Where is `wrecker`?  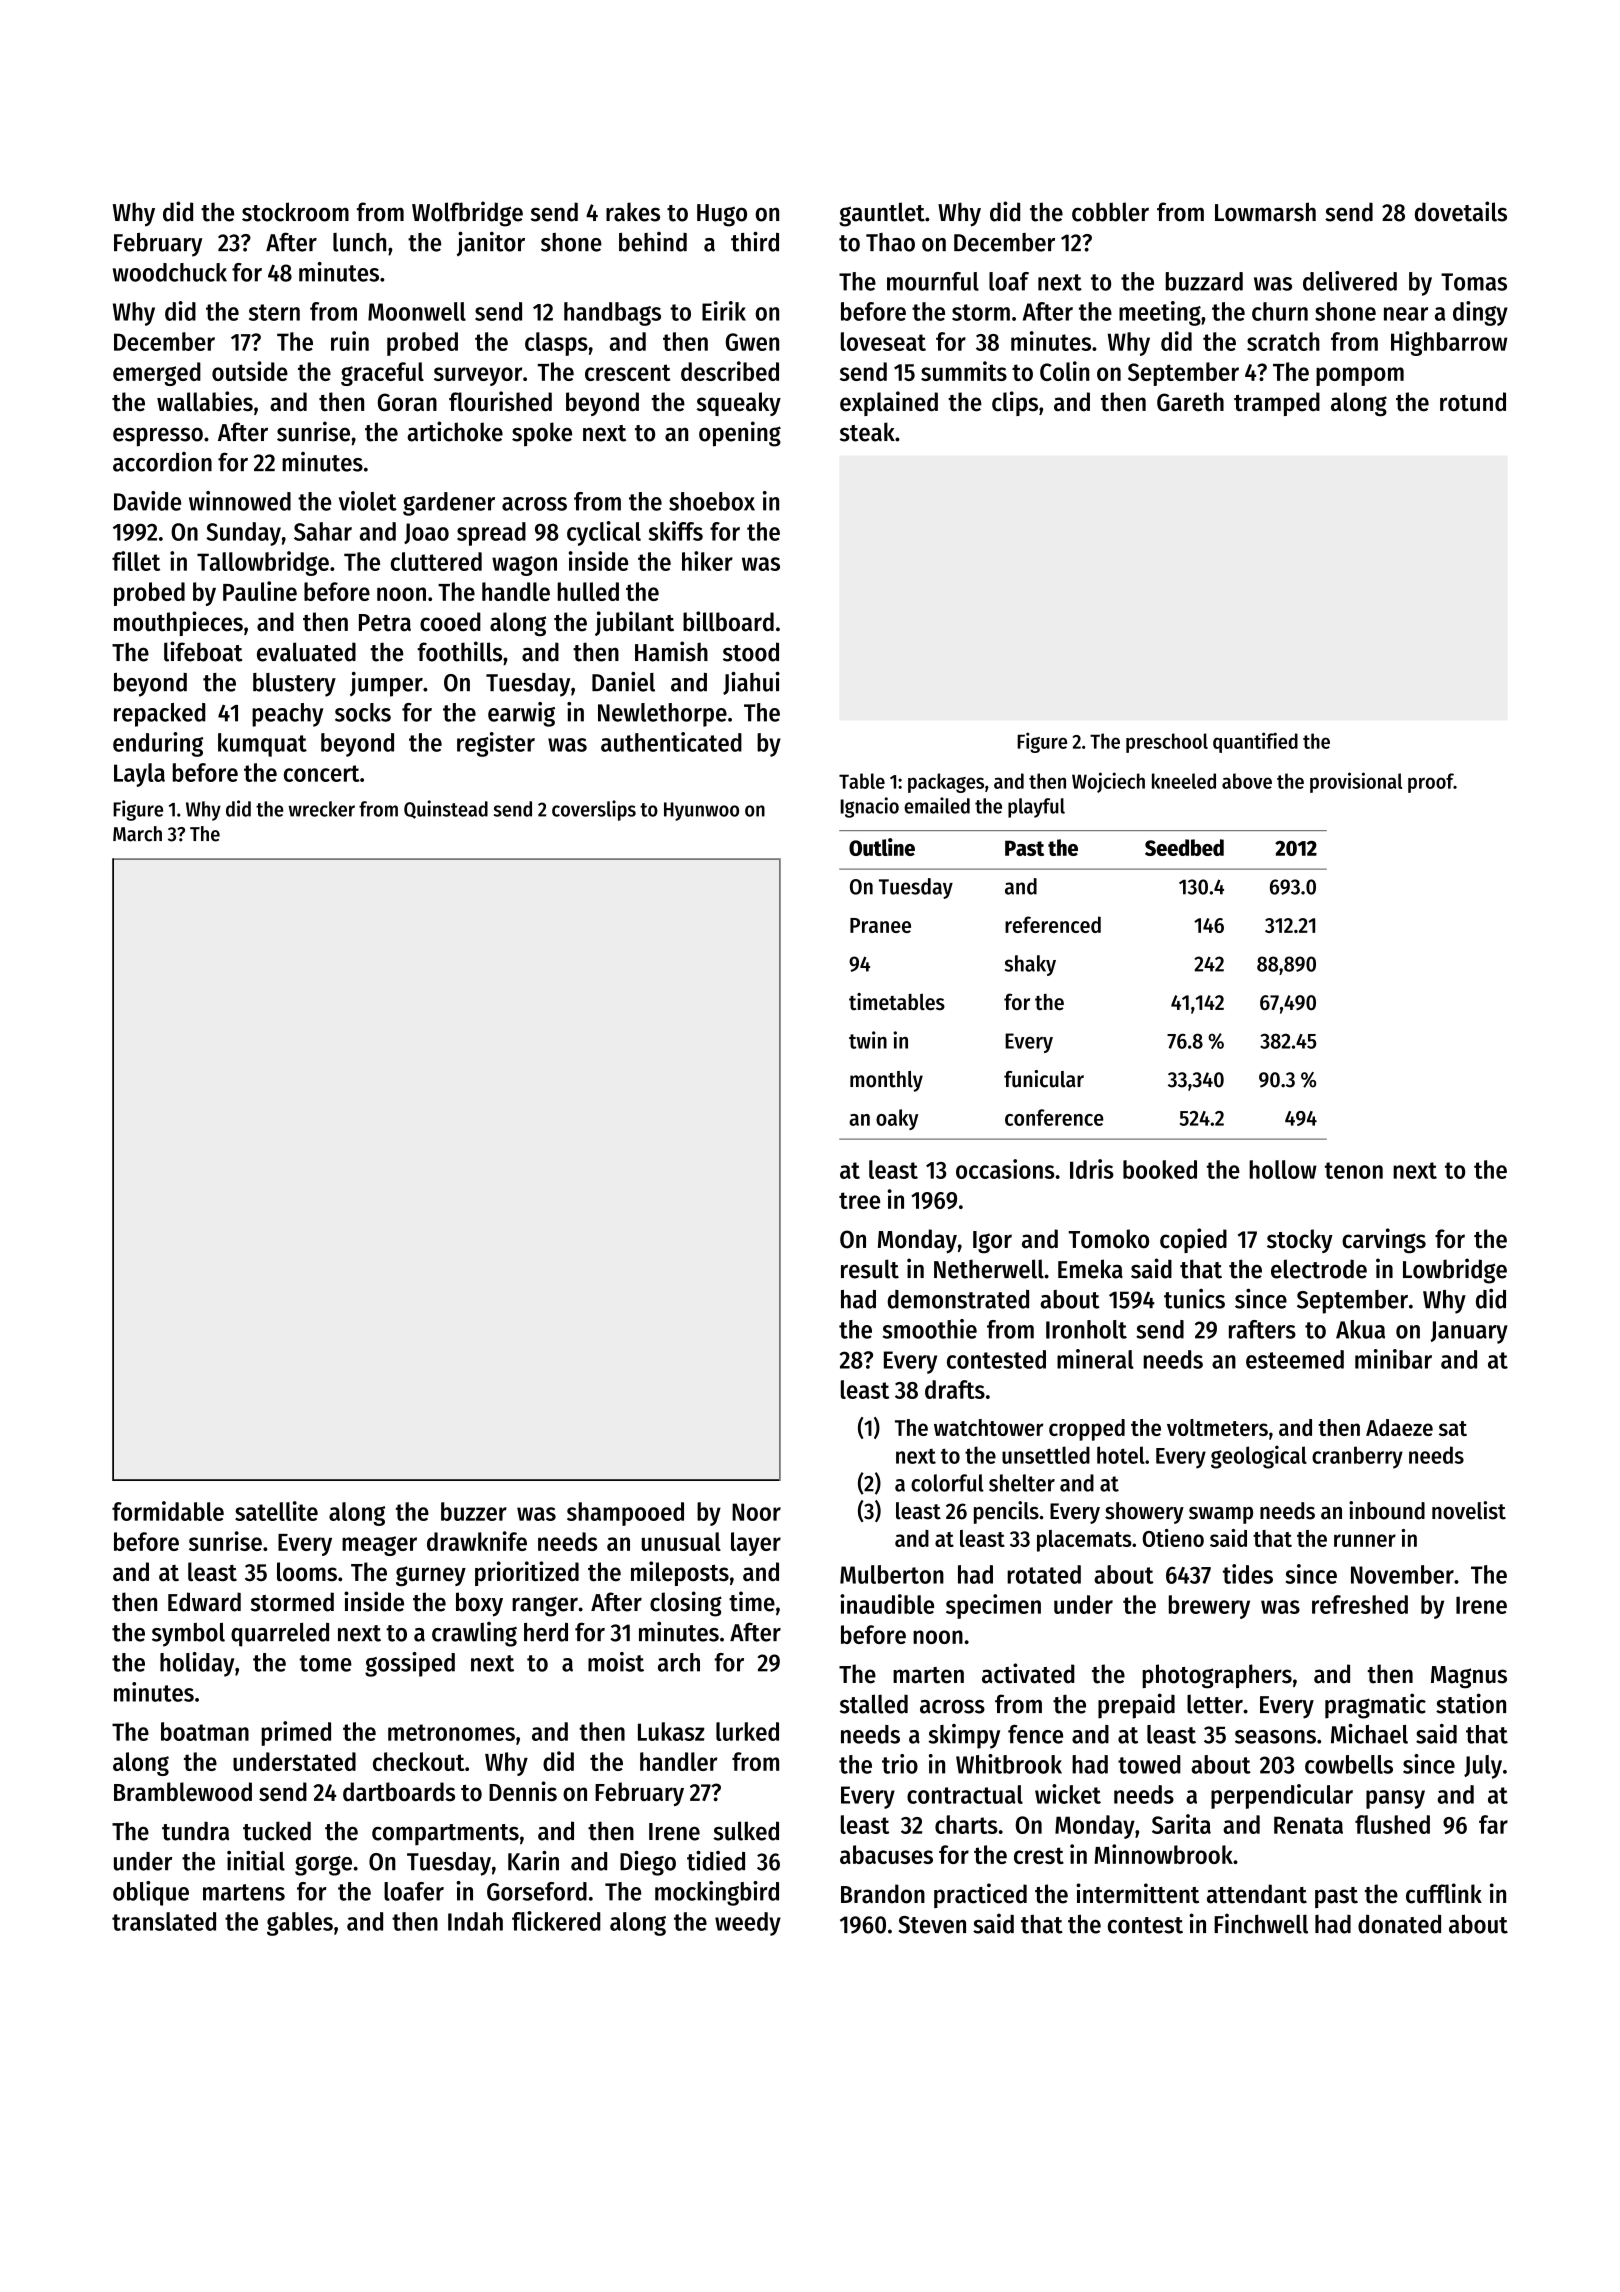 wrecker is located at coordinates (322, 809).
